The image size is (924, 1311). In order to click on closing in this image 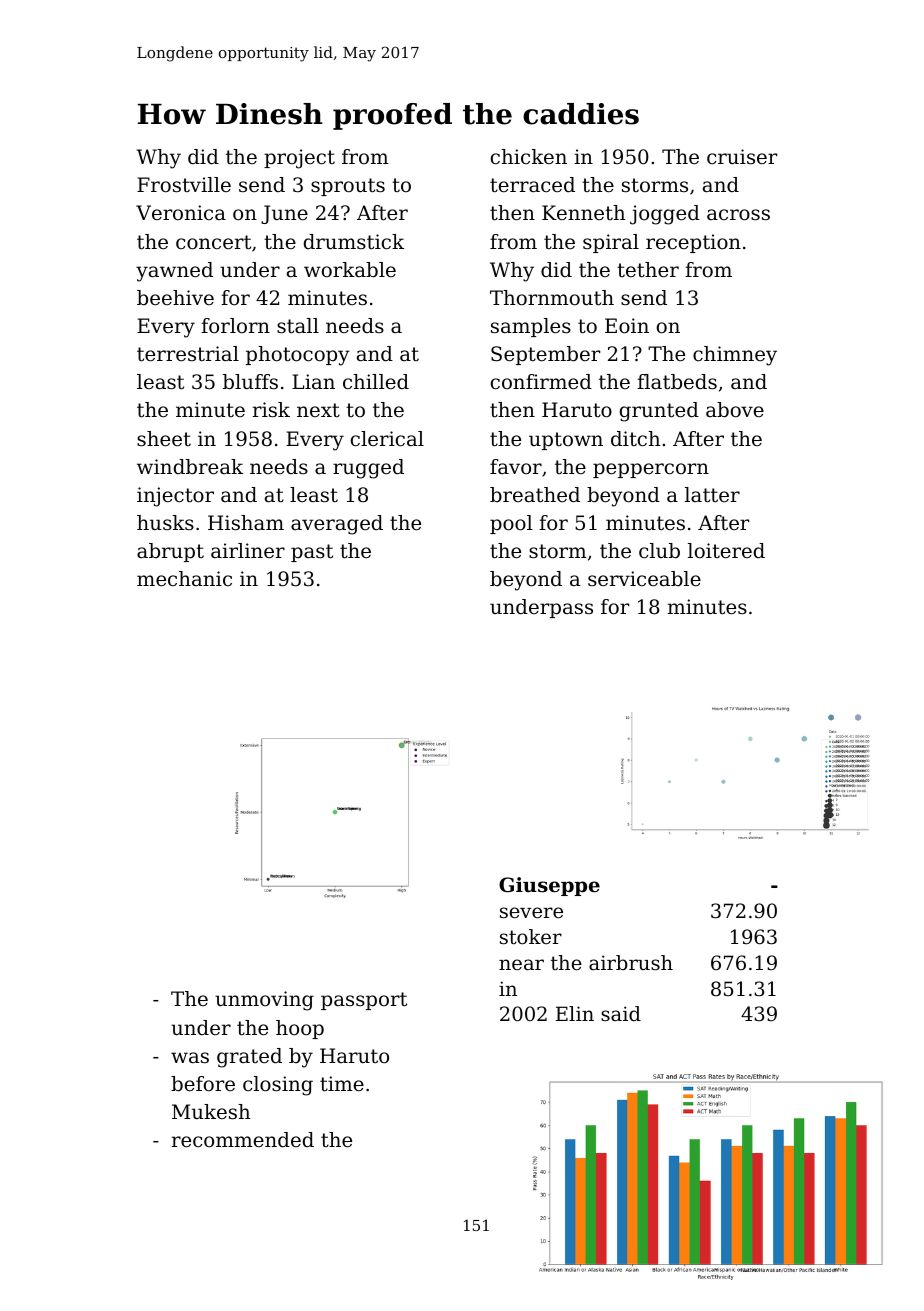, I will do `click(278, 1086)`.
